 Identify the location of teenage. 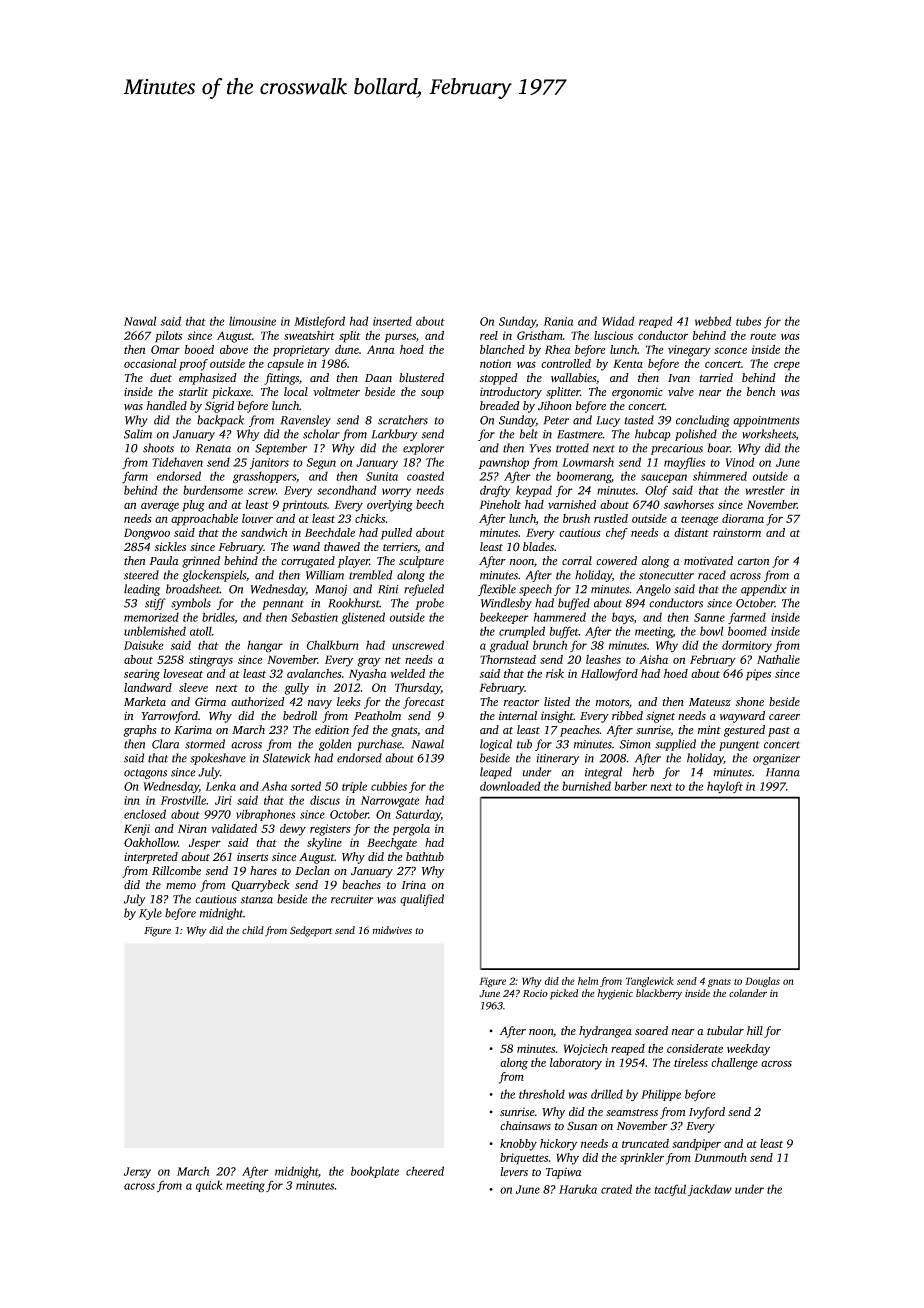
(699, 521).
